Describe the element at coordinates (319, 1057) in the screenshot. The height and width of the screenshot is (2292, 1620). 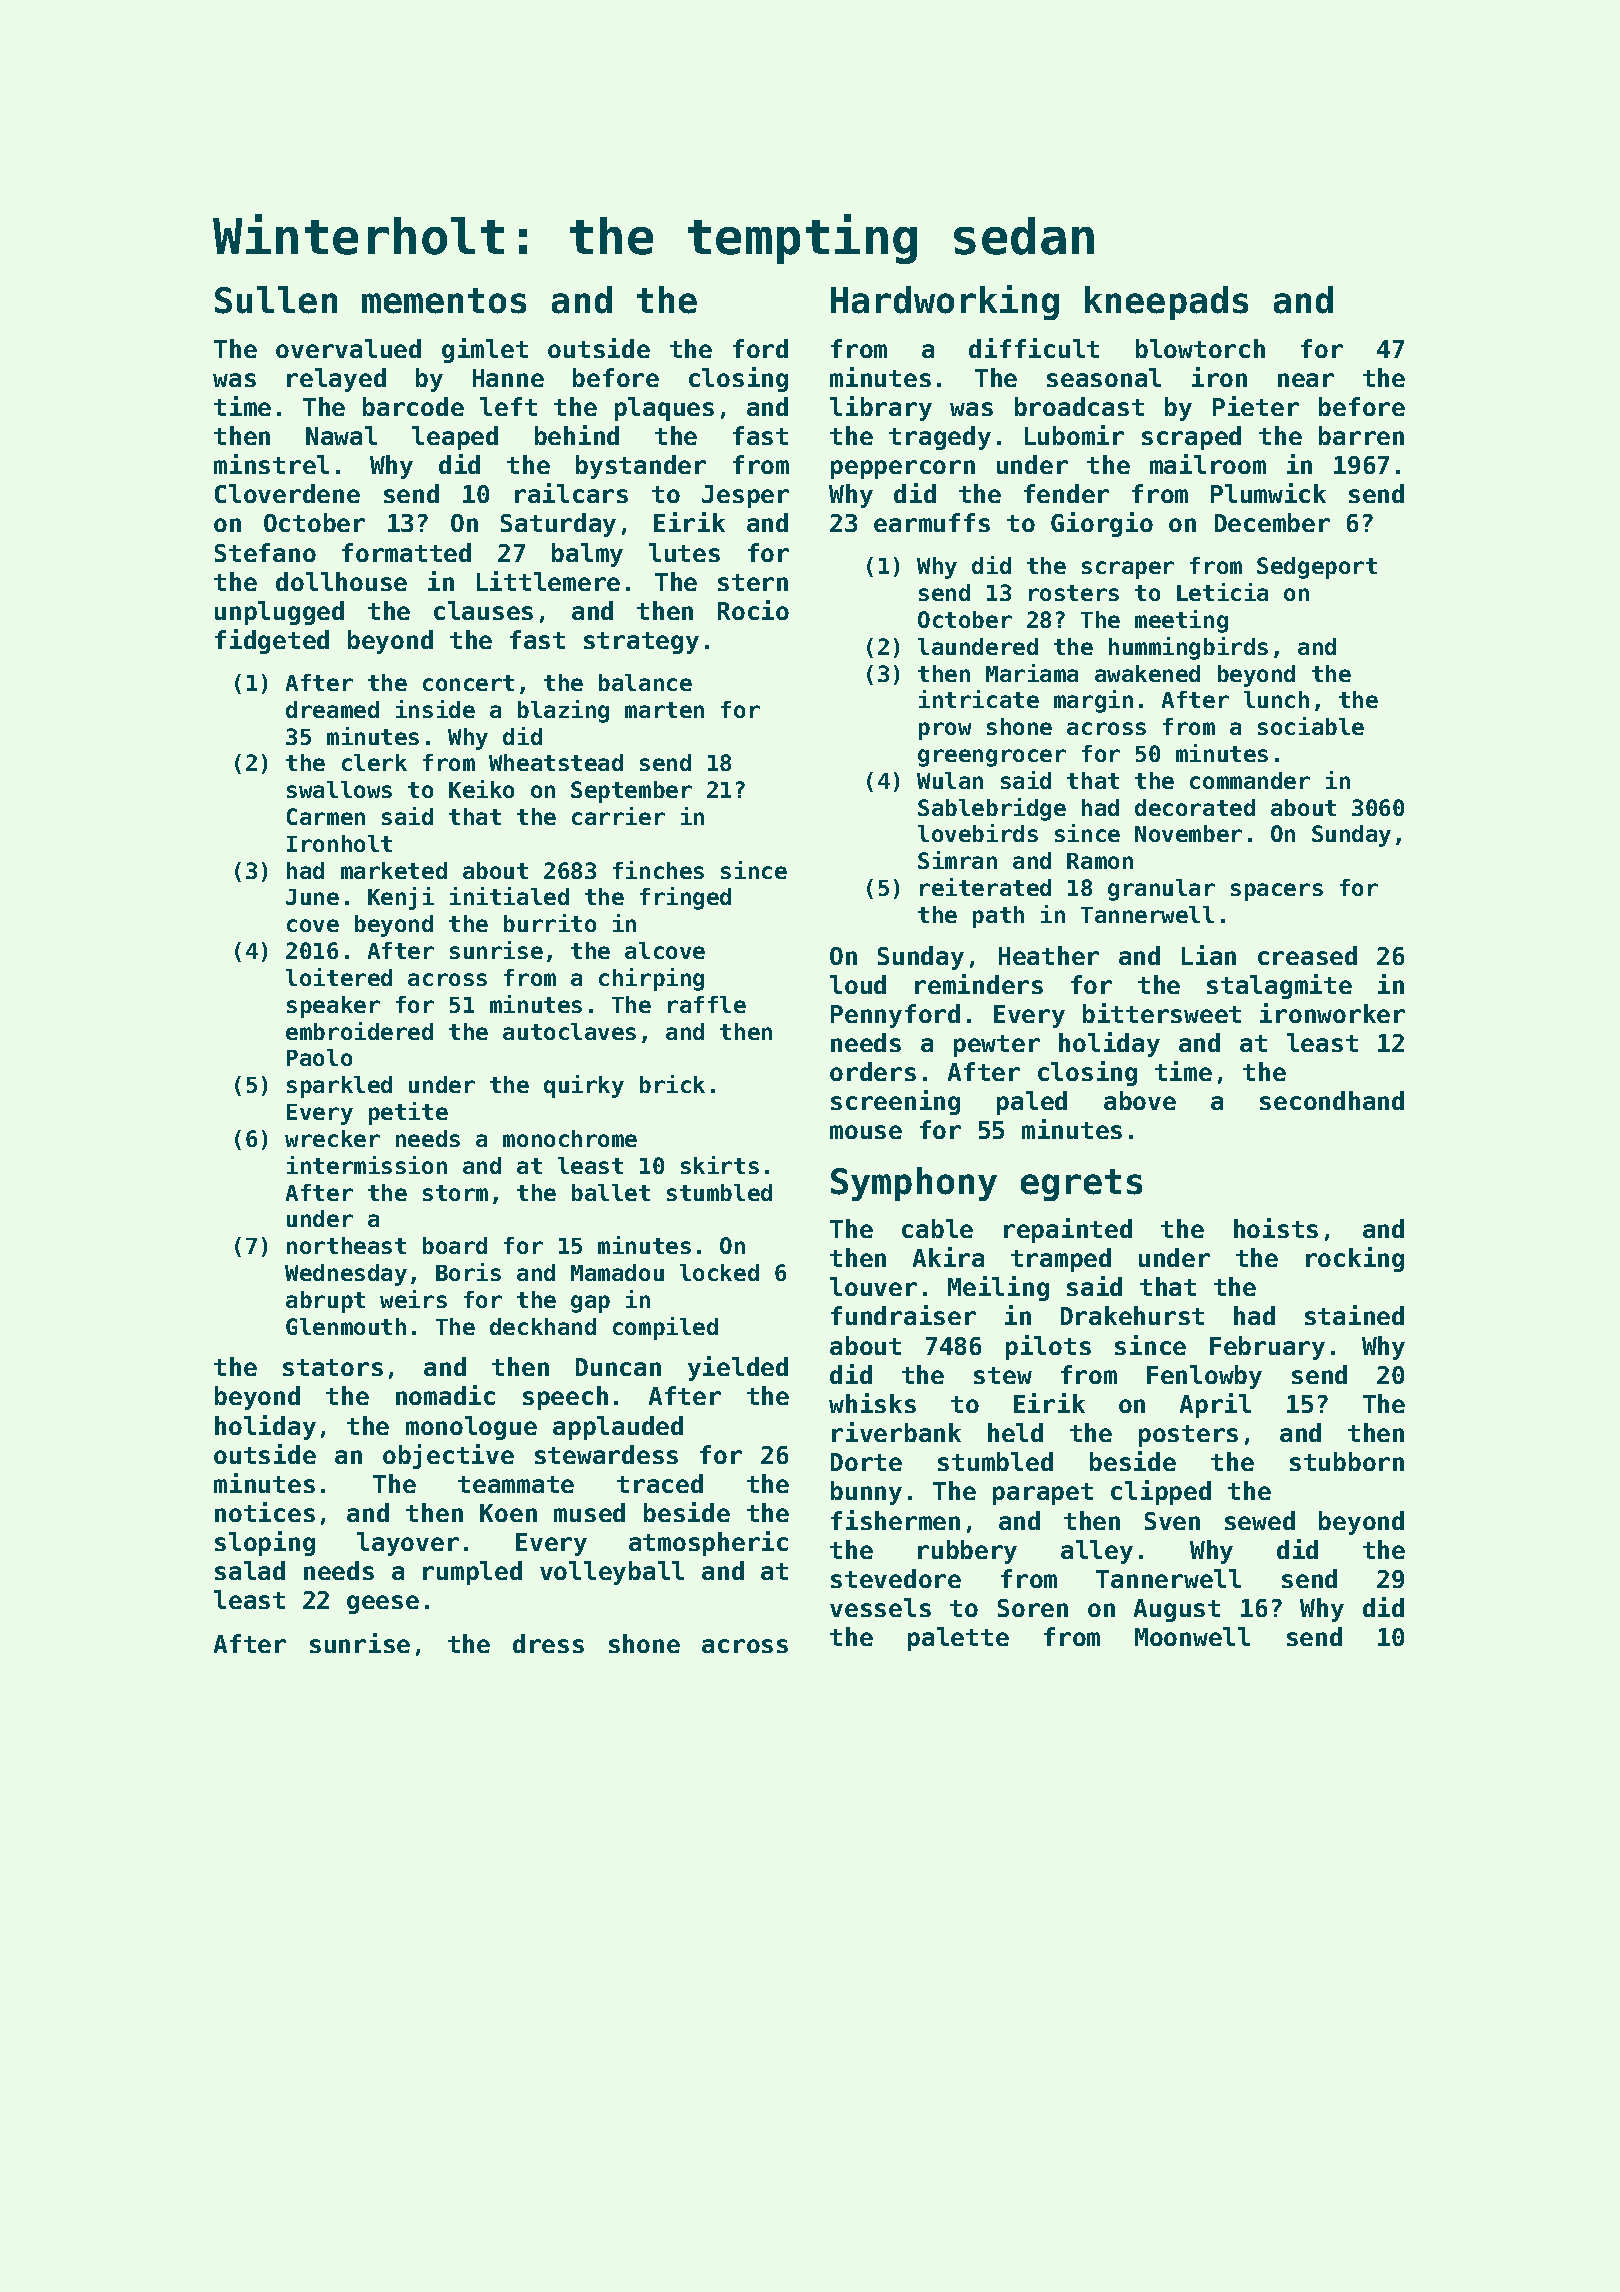
I see `Paolo` at that location.
